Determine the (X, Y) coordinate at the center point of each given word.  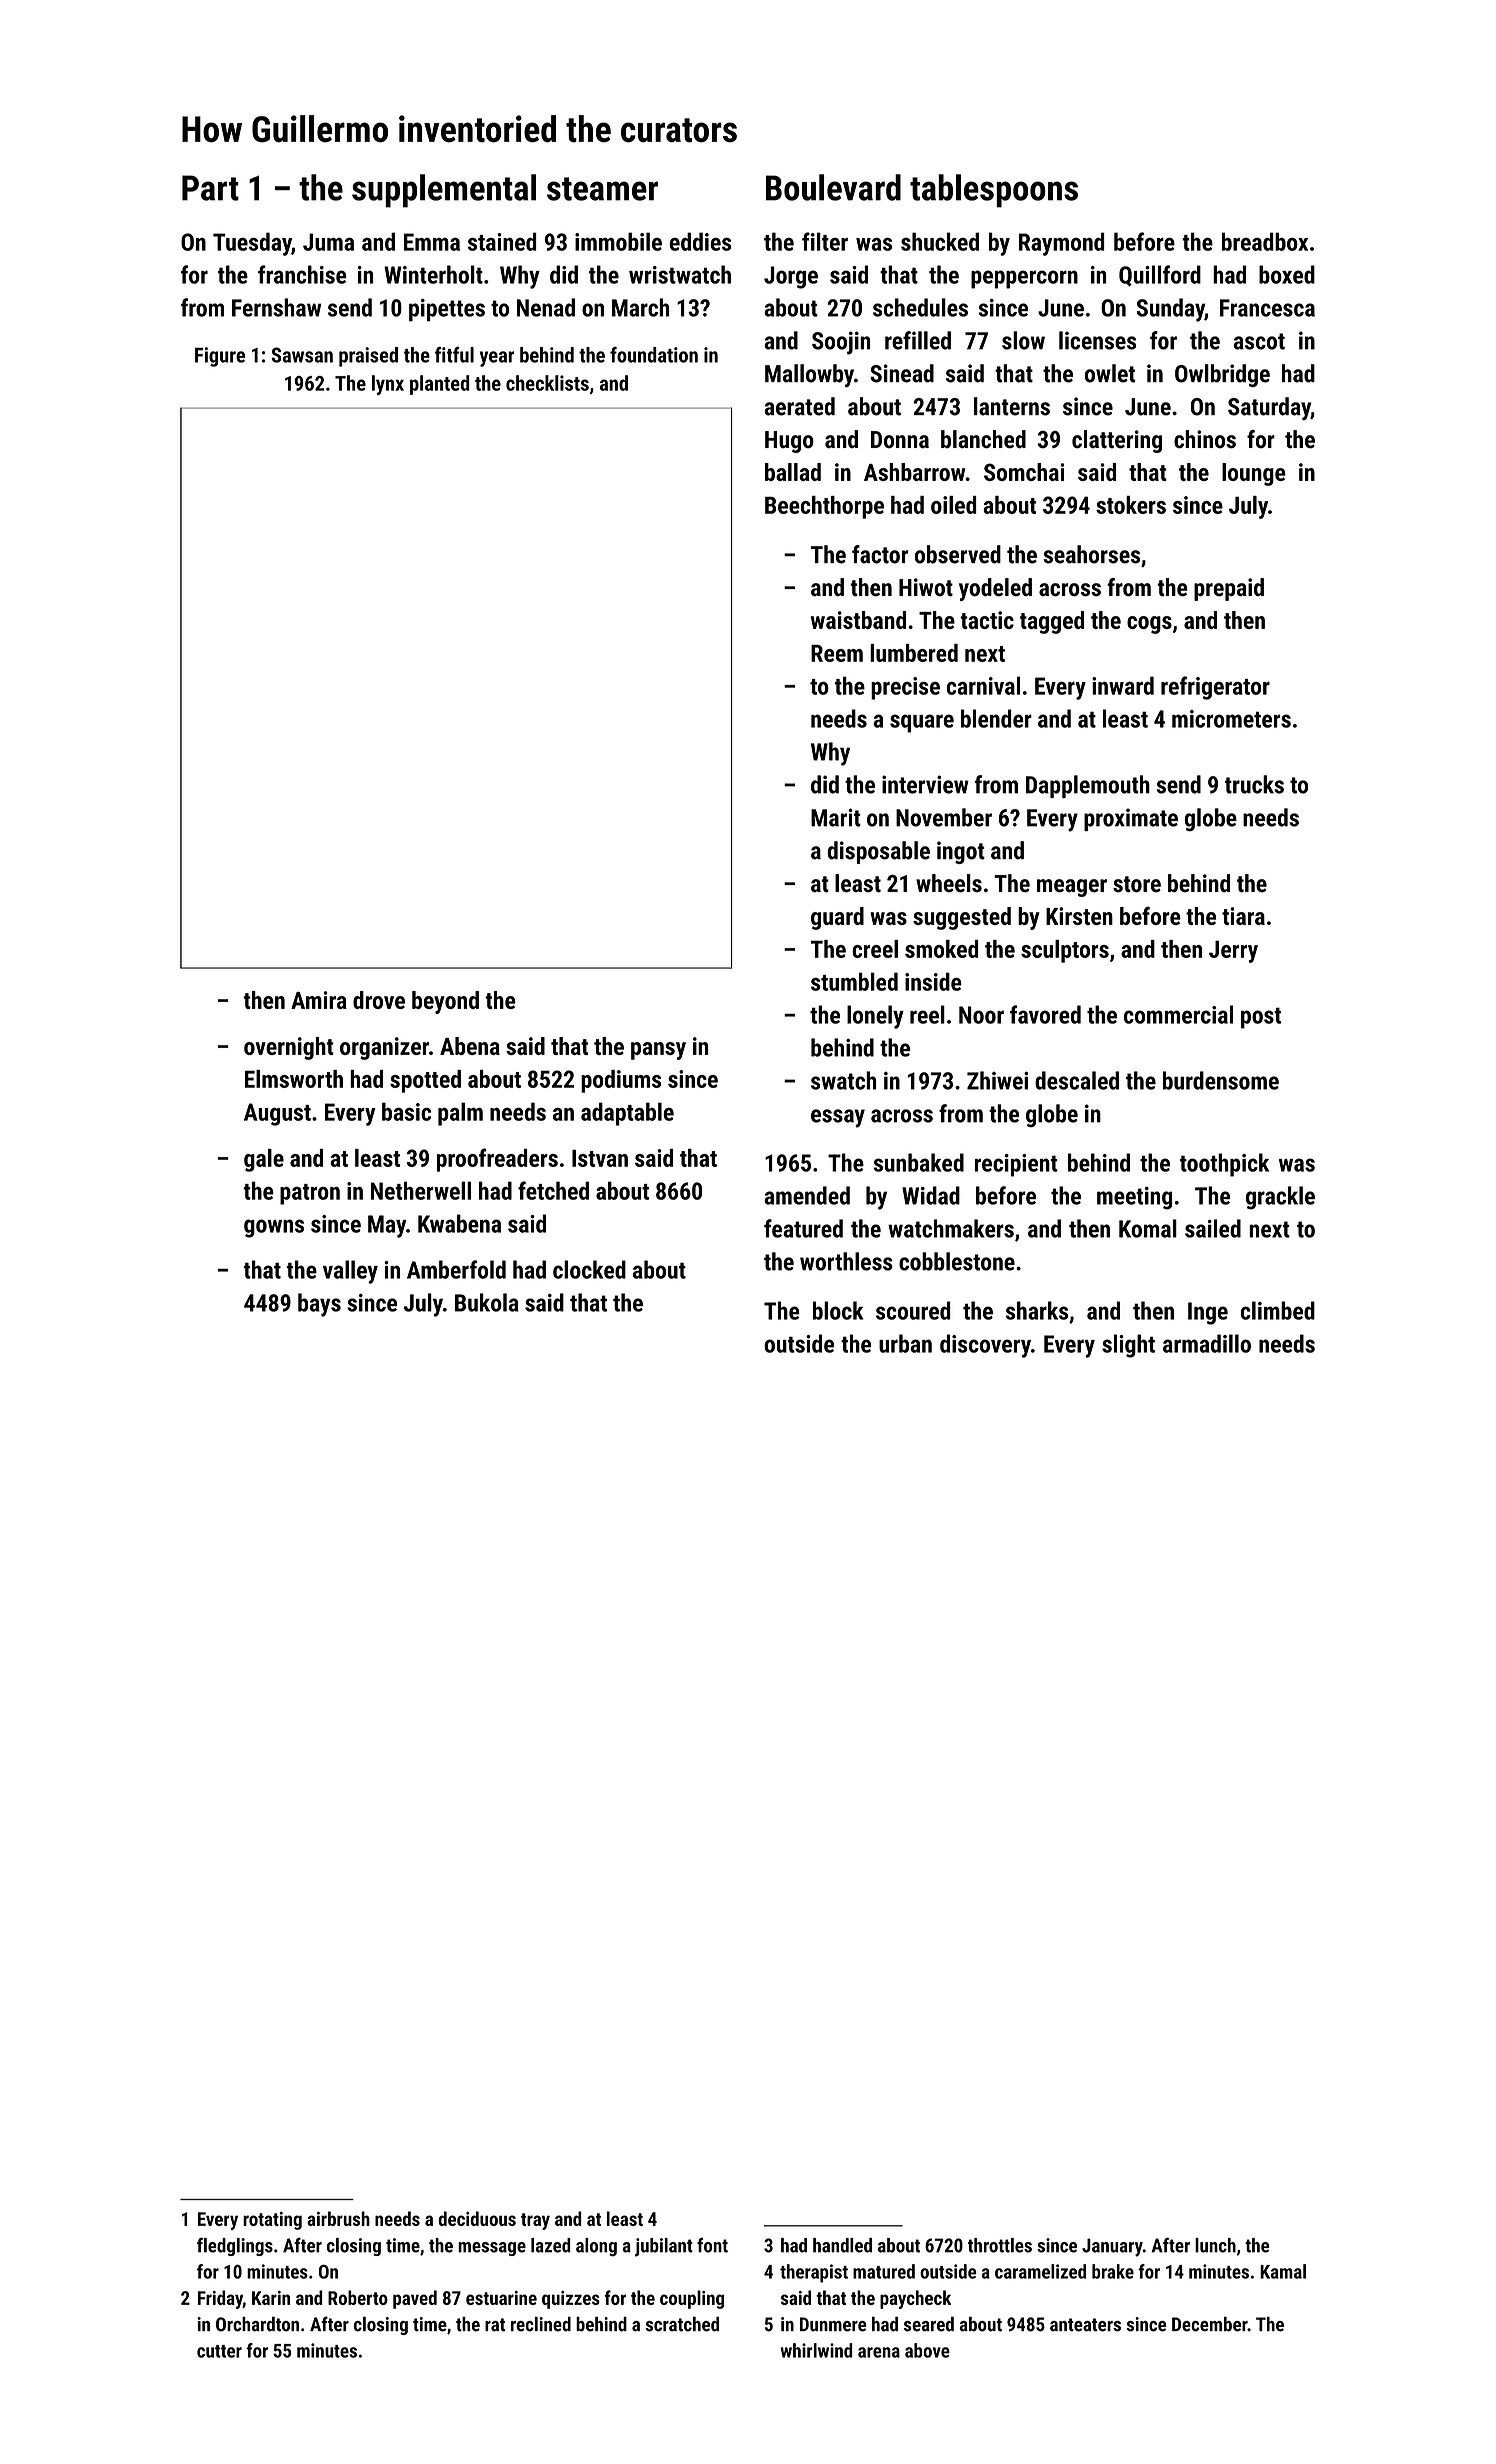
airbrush (338, 2218)
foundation (654, 355)
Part (210, 188)
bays (319, 1305)
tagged (1052, 622)
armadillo (1207, 1343)
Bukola (487, 1302)
